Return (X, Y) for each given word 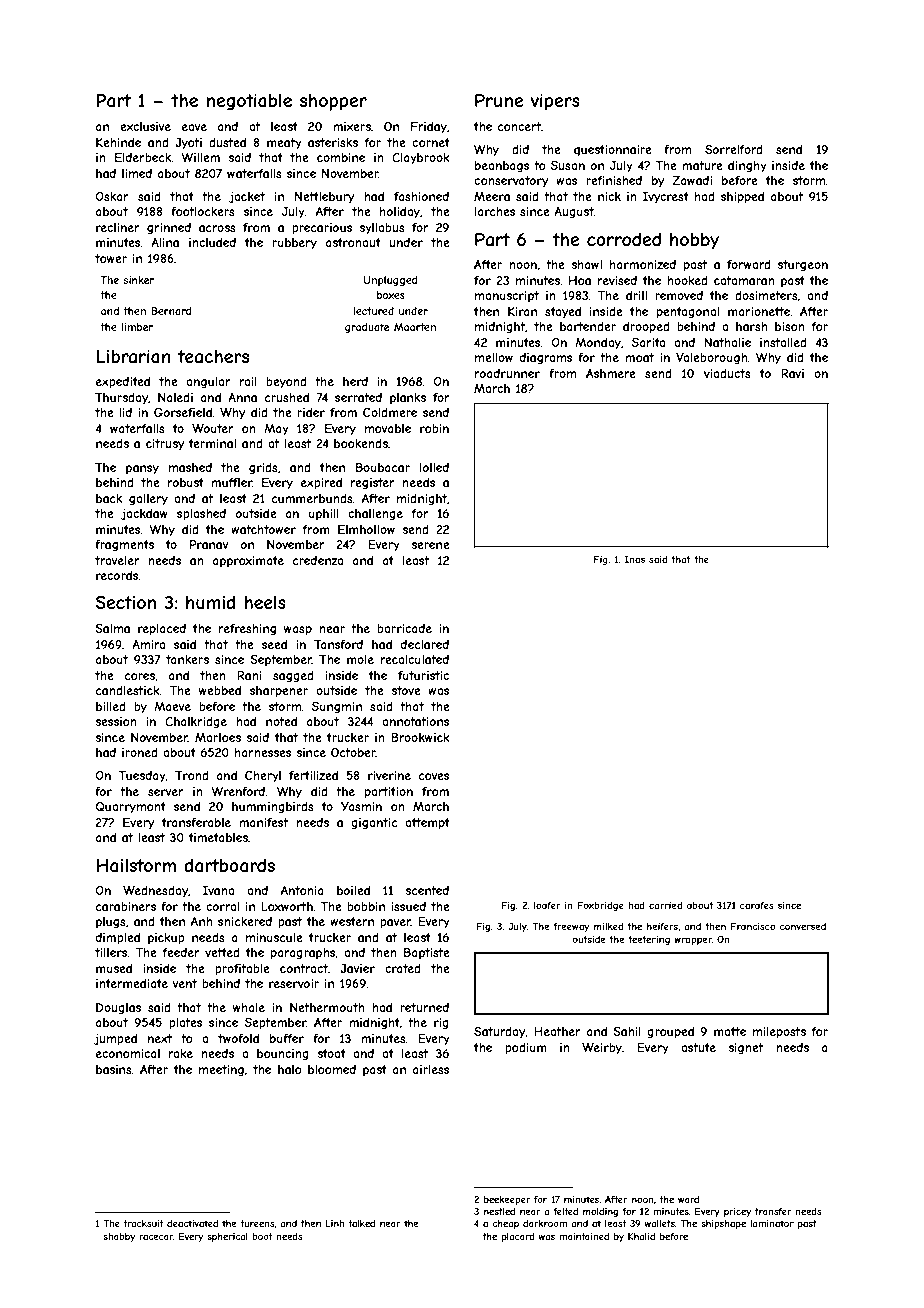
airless (431, 1069)
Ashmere (611, 373)
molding (600, 1212)
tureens (257, 1223)
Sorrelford (734, 149)
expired (321, 484)
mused (114, 968)
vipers (555, 102)
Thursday (121, 399)
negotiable (249, 102)
